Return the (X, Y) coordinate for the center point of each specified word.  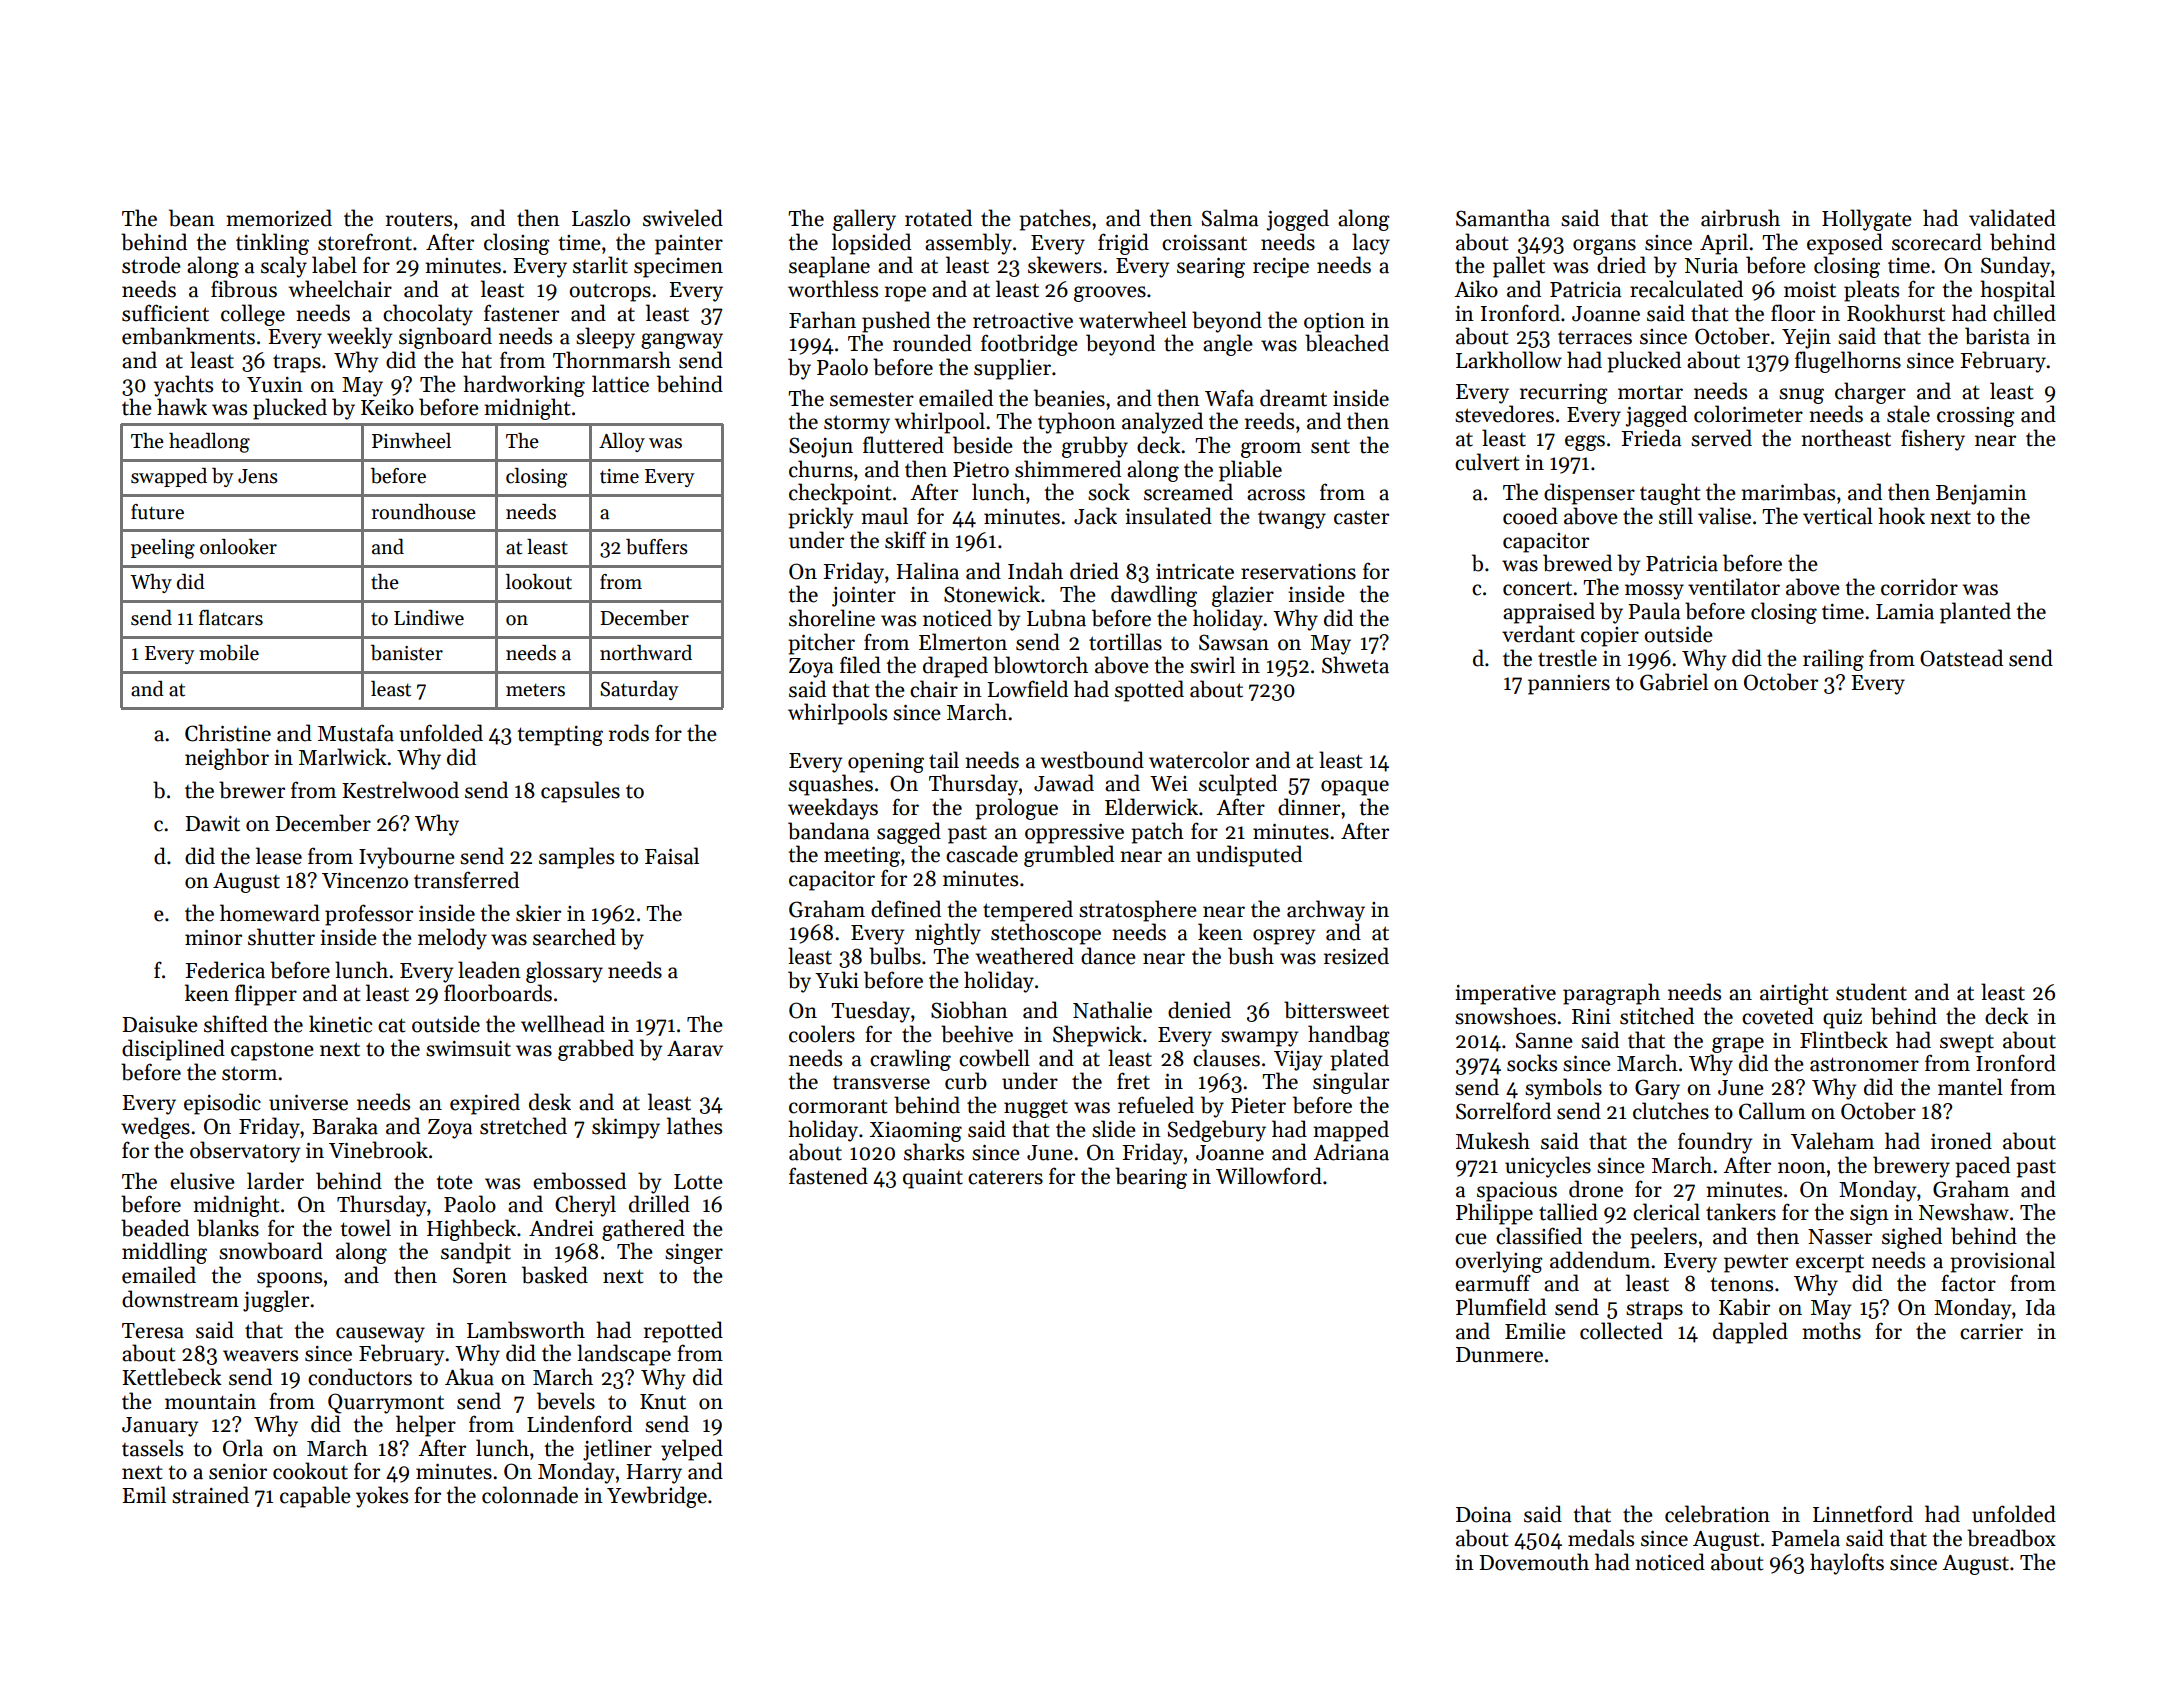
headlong (209, 443)
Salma (1230, 218)
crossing (1975, 417)
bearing (1151, 1178)
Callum (1772, 1111)
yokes (382, 1497)
